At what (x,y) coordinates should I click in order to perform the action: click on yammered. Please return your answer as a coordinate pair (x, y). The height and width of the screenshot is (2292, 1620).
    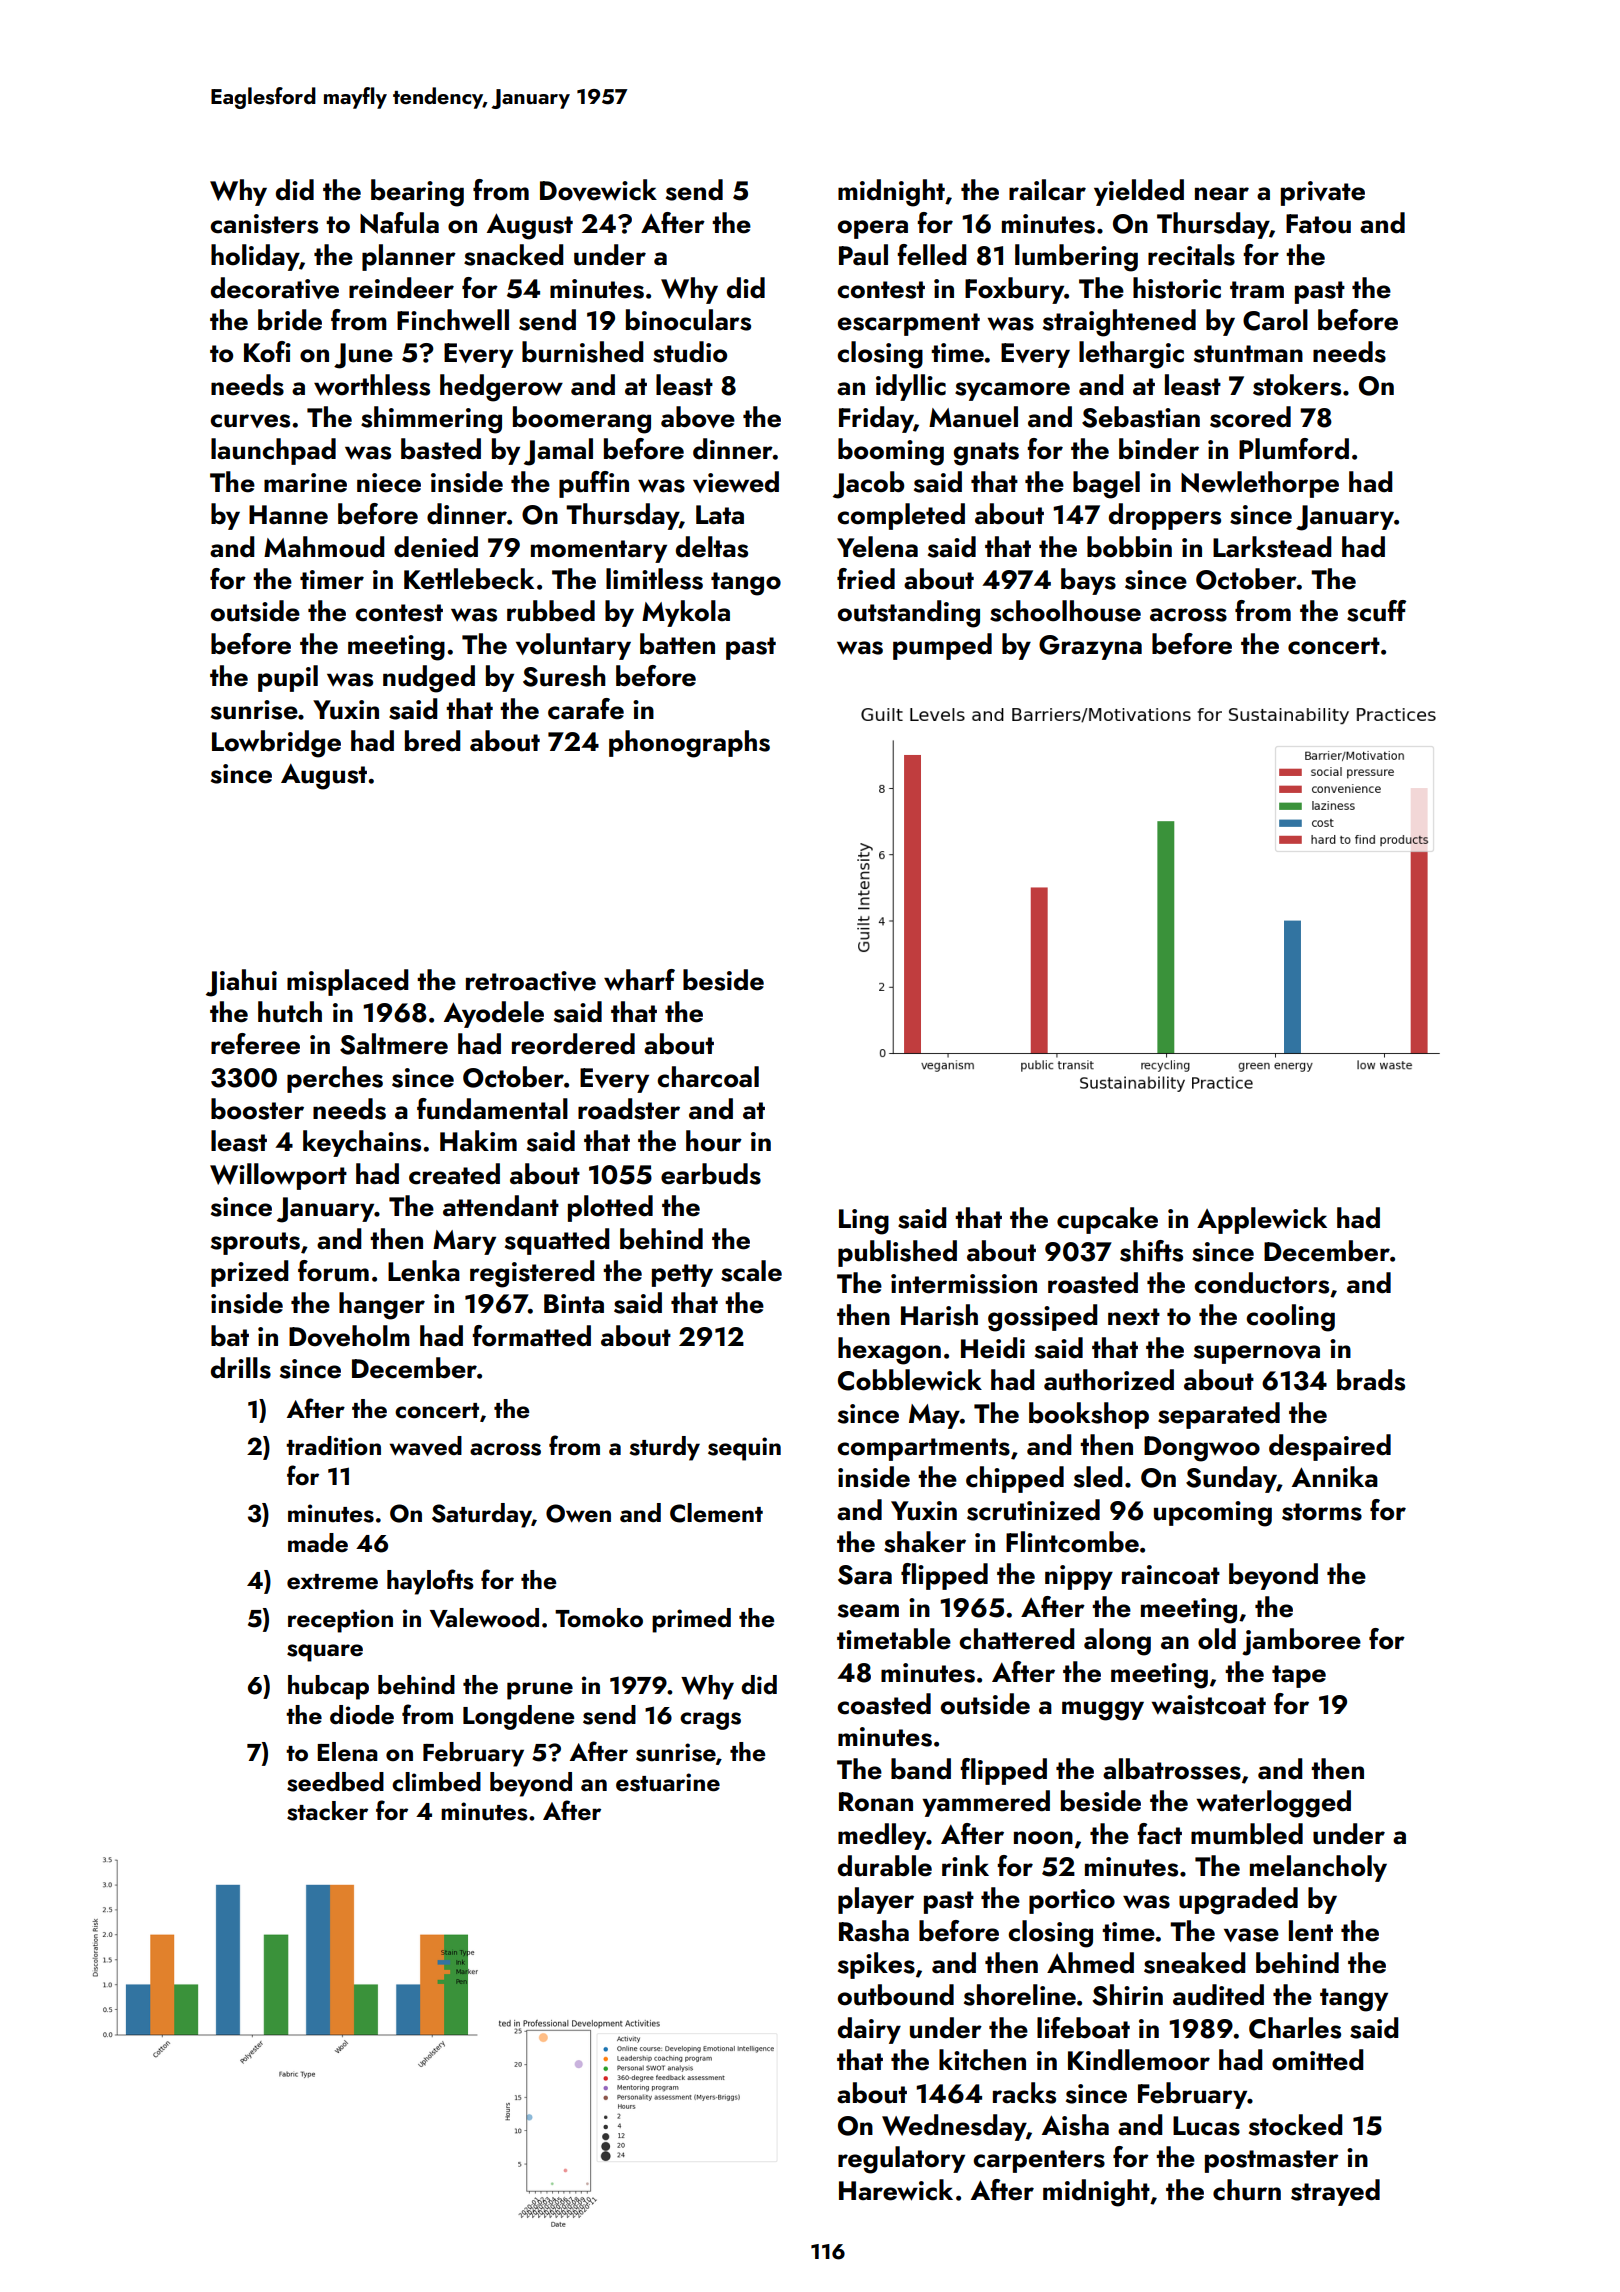
    Looking at the image, I should click on (986, 1803).
